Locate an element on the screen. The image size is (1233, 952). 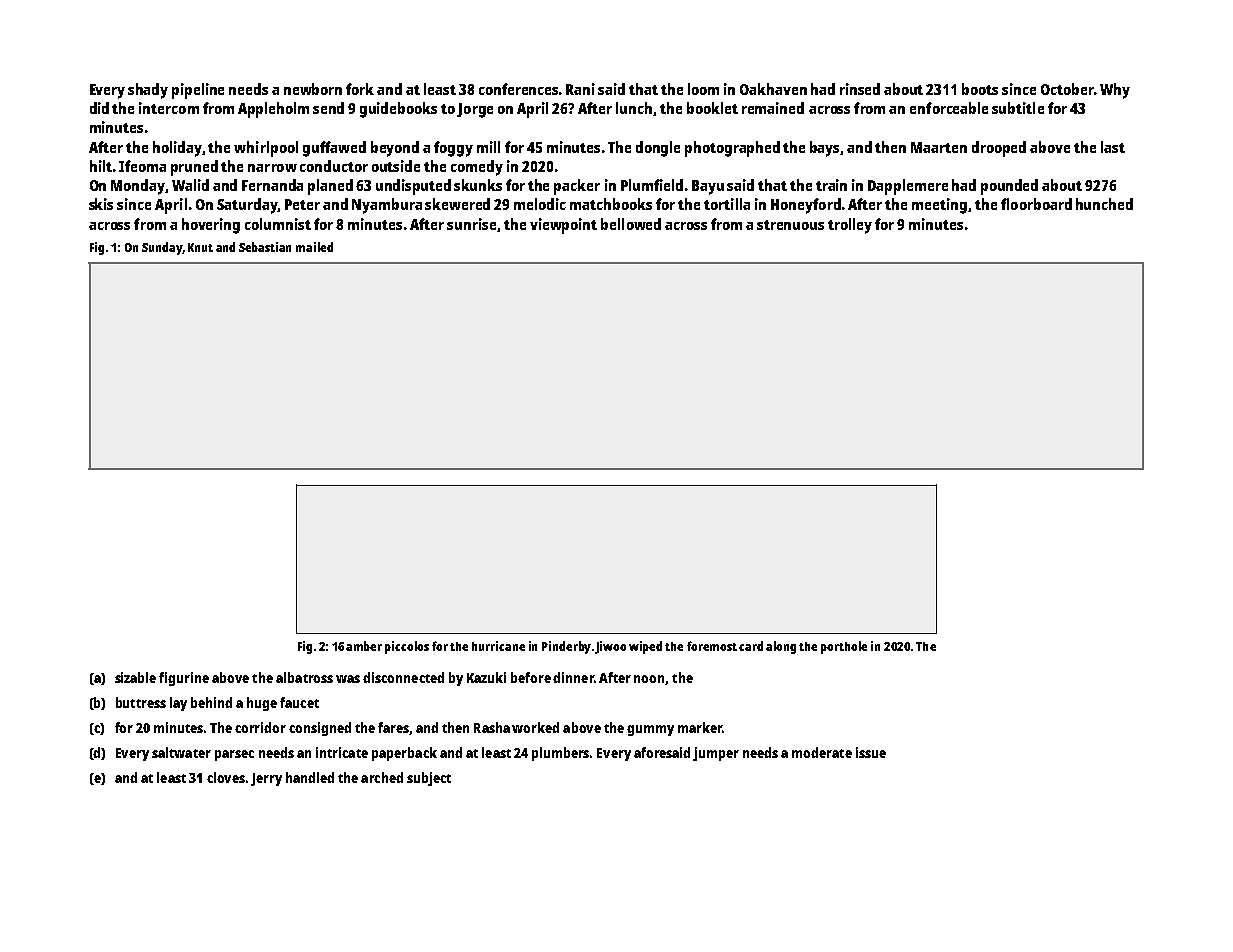
porthole is located at coordinates (844, 647).
